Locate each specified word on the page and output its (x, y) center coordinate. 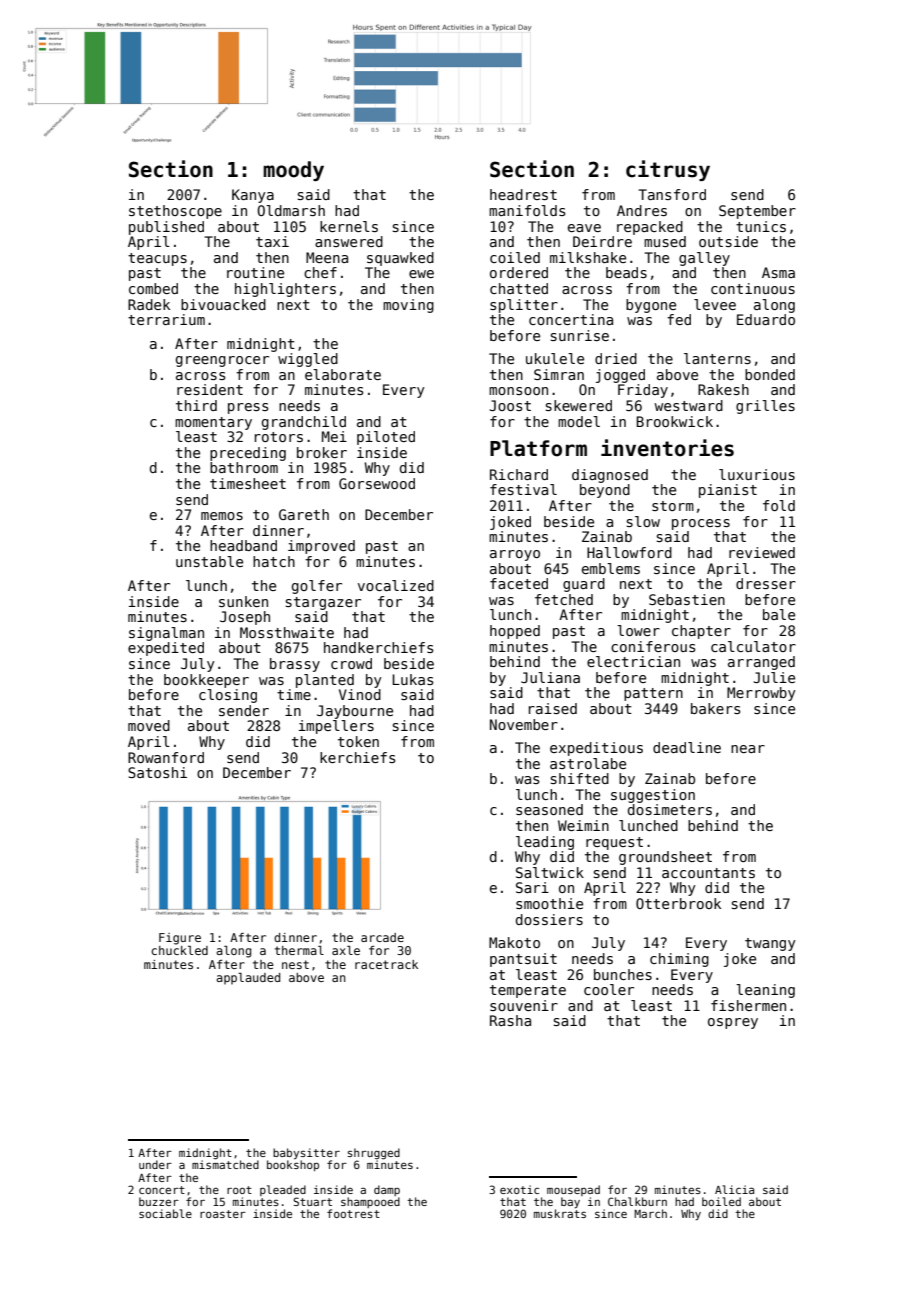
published (166, 228)
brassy (295, 665)
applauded (248, 979)
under (155, 1164)
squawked (400, 259)
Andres (642, 210)
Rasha (510, 1020)
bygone (651, 306)
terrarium (166, 319)
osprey (733, 1023)
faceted (519, 583)
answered (349, 241)
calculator (753, 646)
